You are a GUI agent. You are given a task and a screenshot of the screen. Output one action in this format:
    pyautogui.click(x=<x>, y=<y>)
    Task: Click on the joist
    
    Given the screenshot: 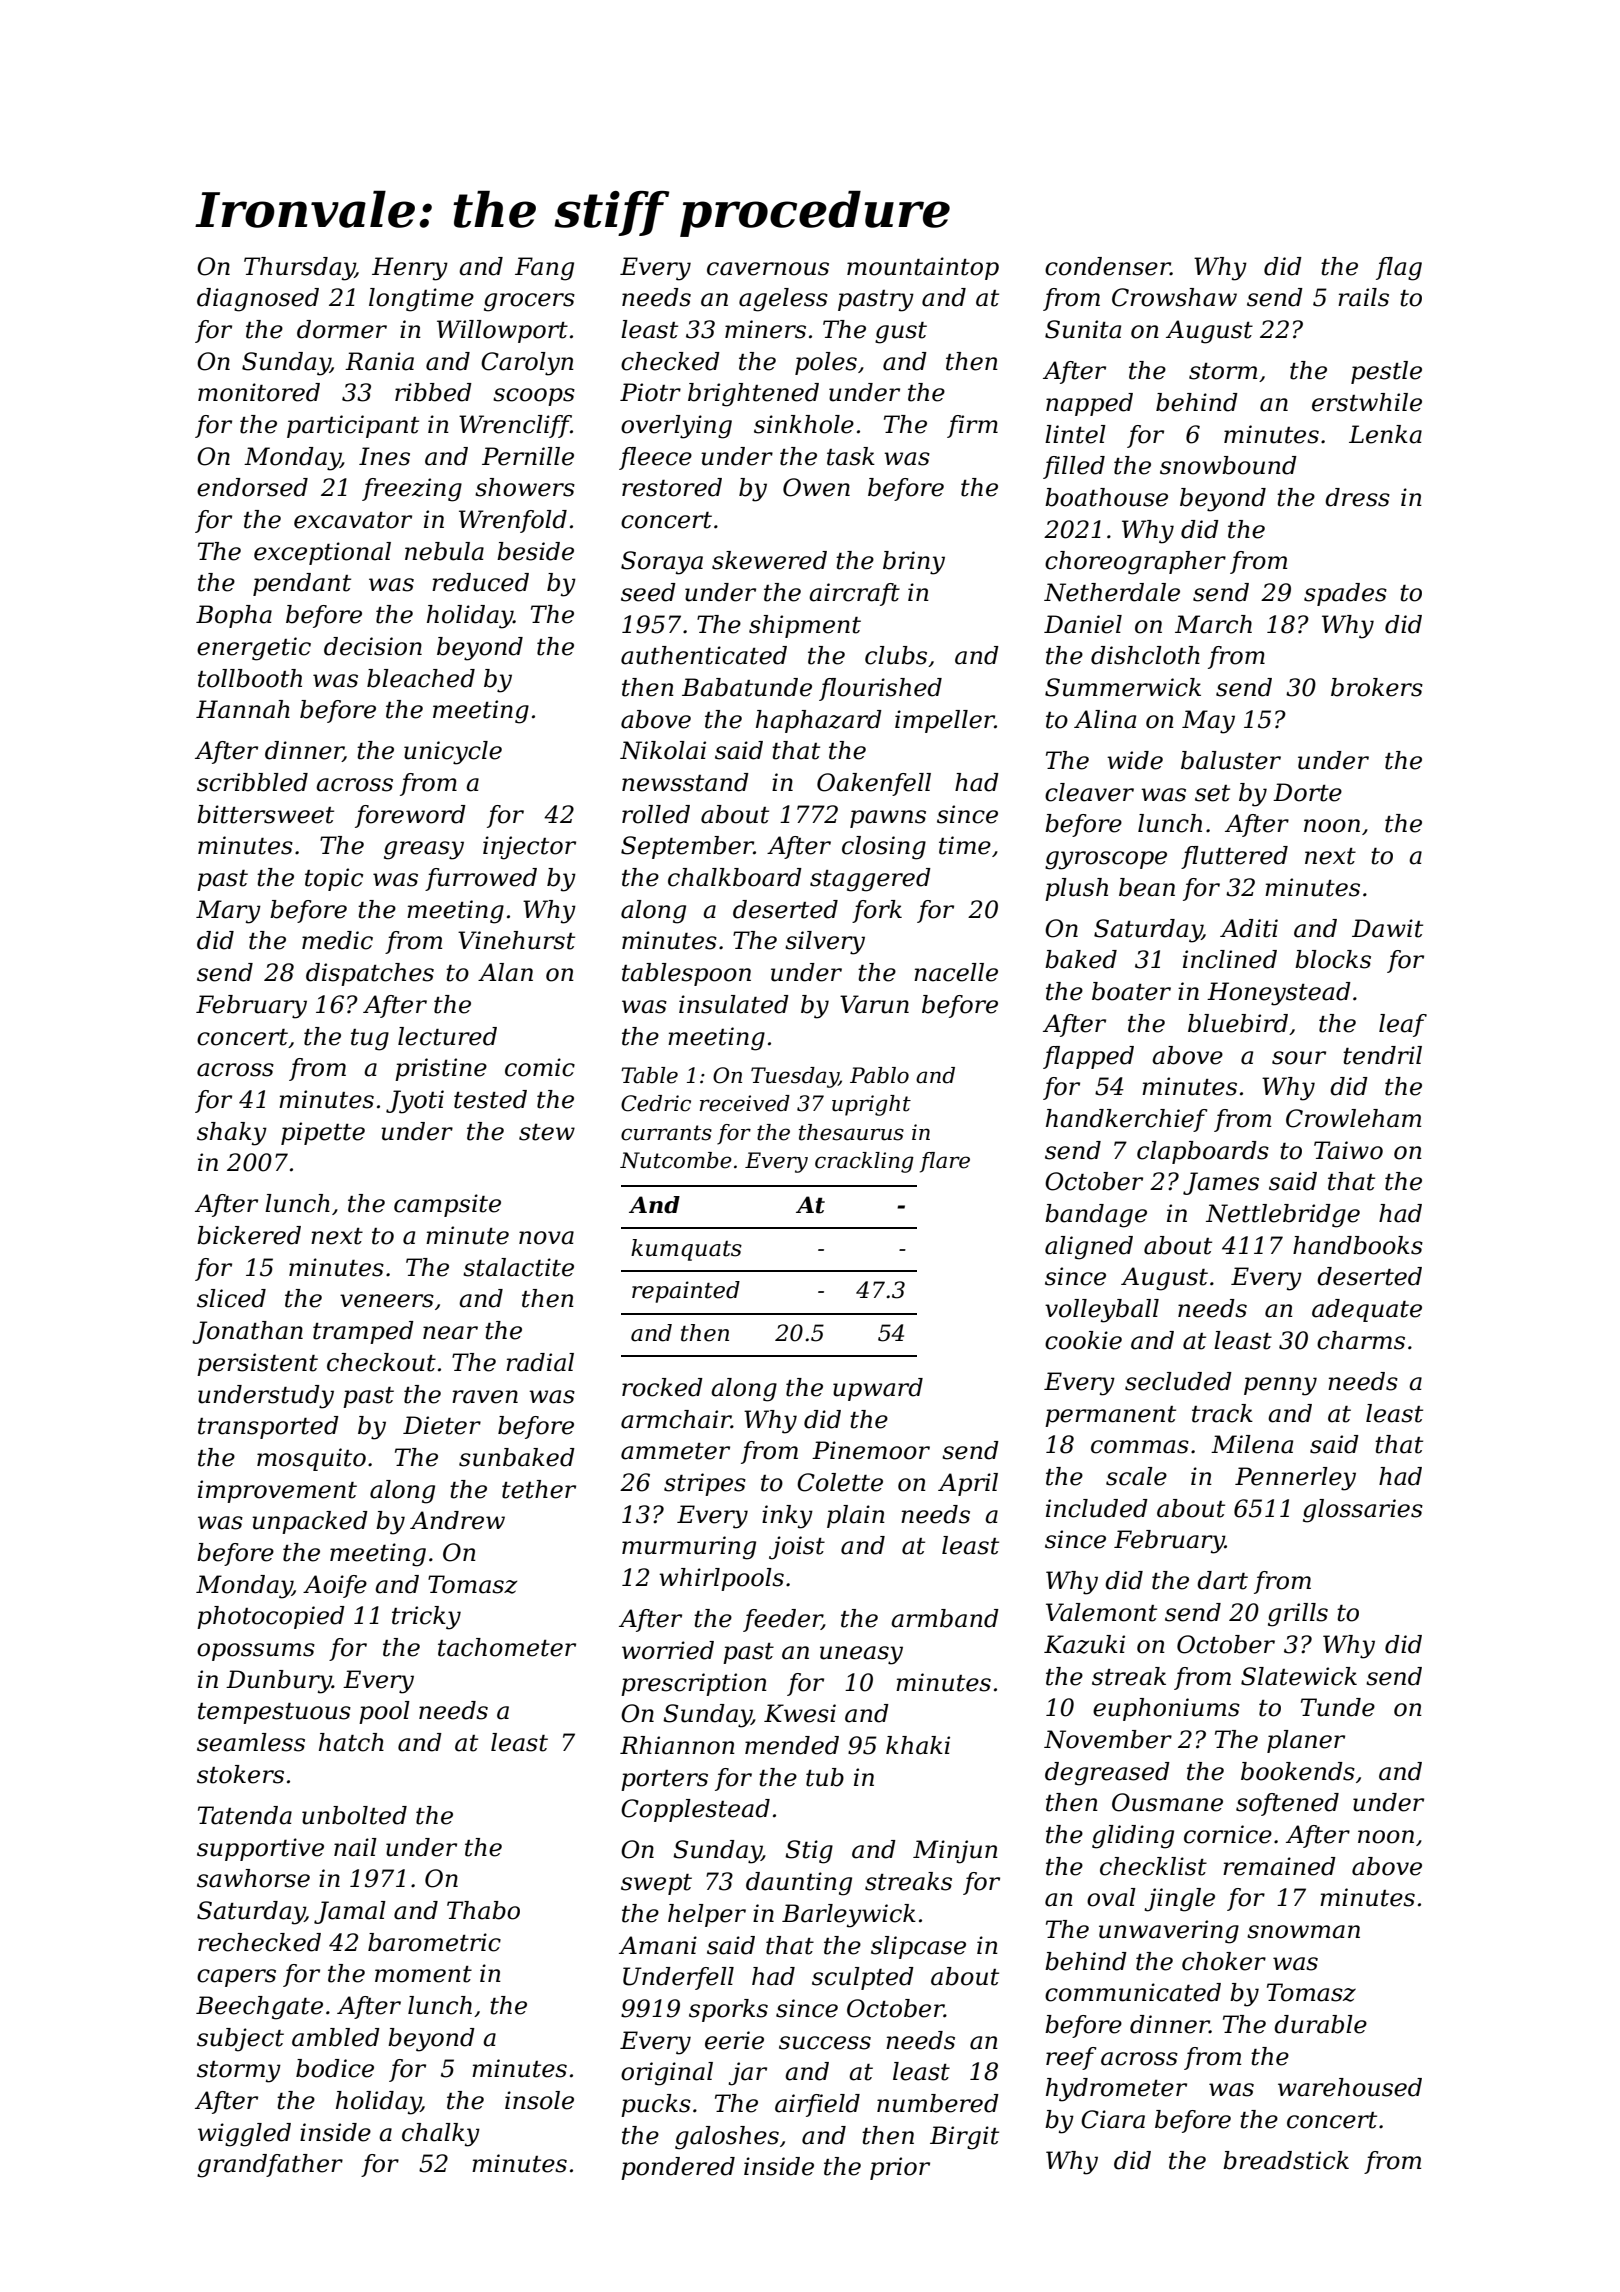 What is the action you would take?
    pyautogui.click(x=797, y=1548)
